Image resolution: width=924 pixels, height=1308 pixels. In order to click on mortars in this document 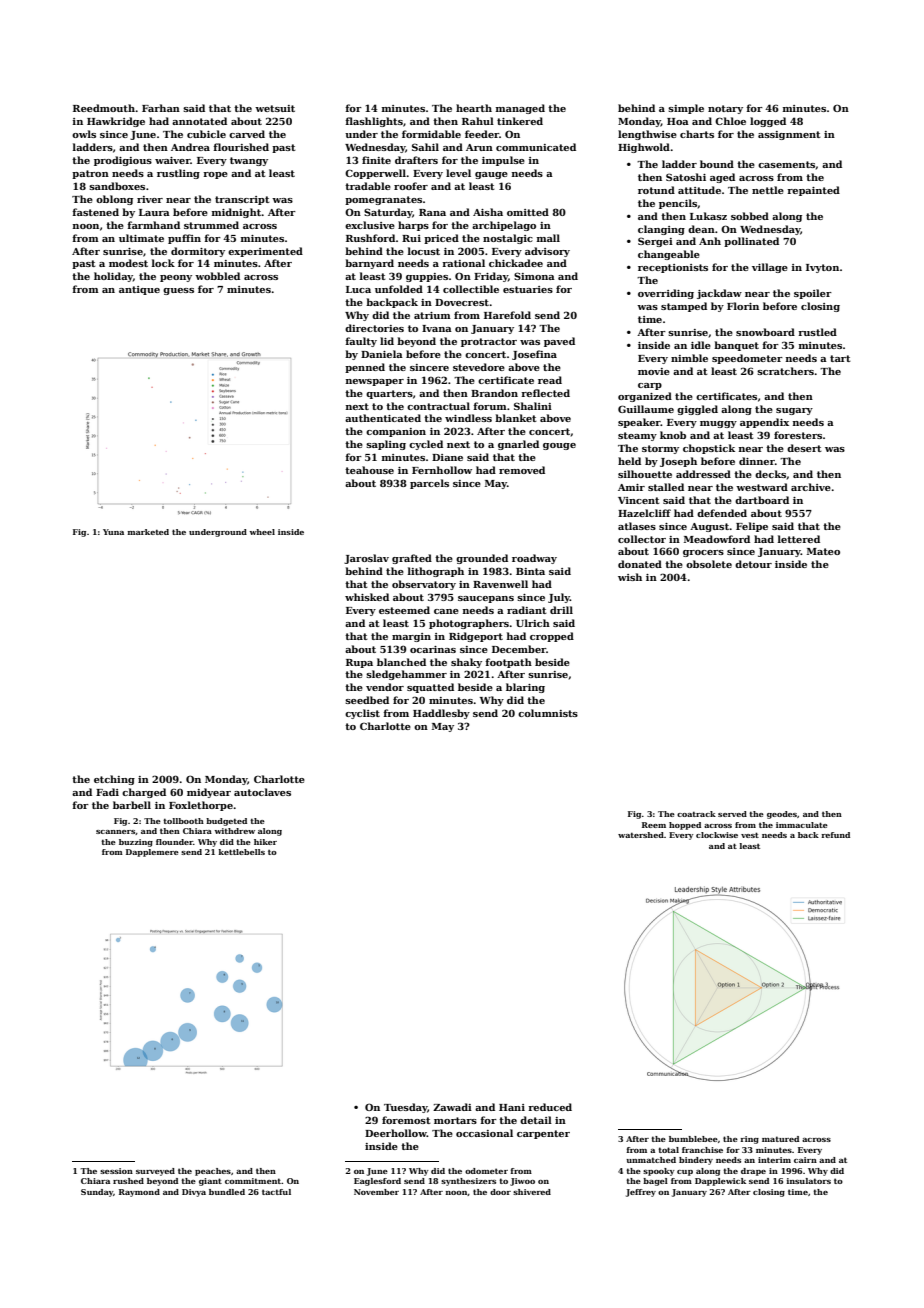, I will do `click(455, 1120)`.
